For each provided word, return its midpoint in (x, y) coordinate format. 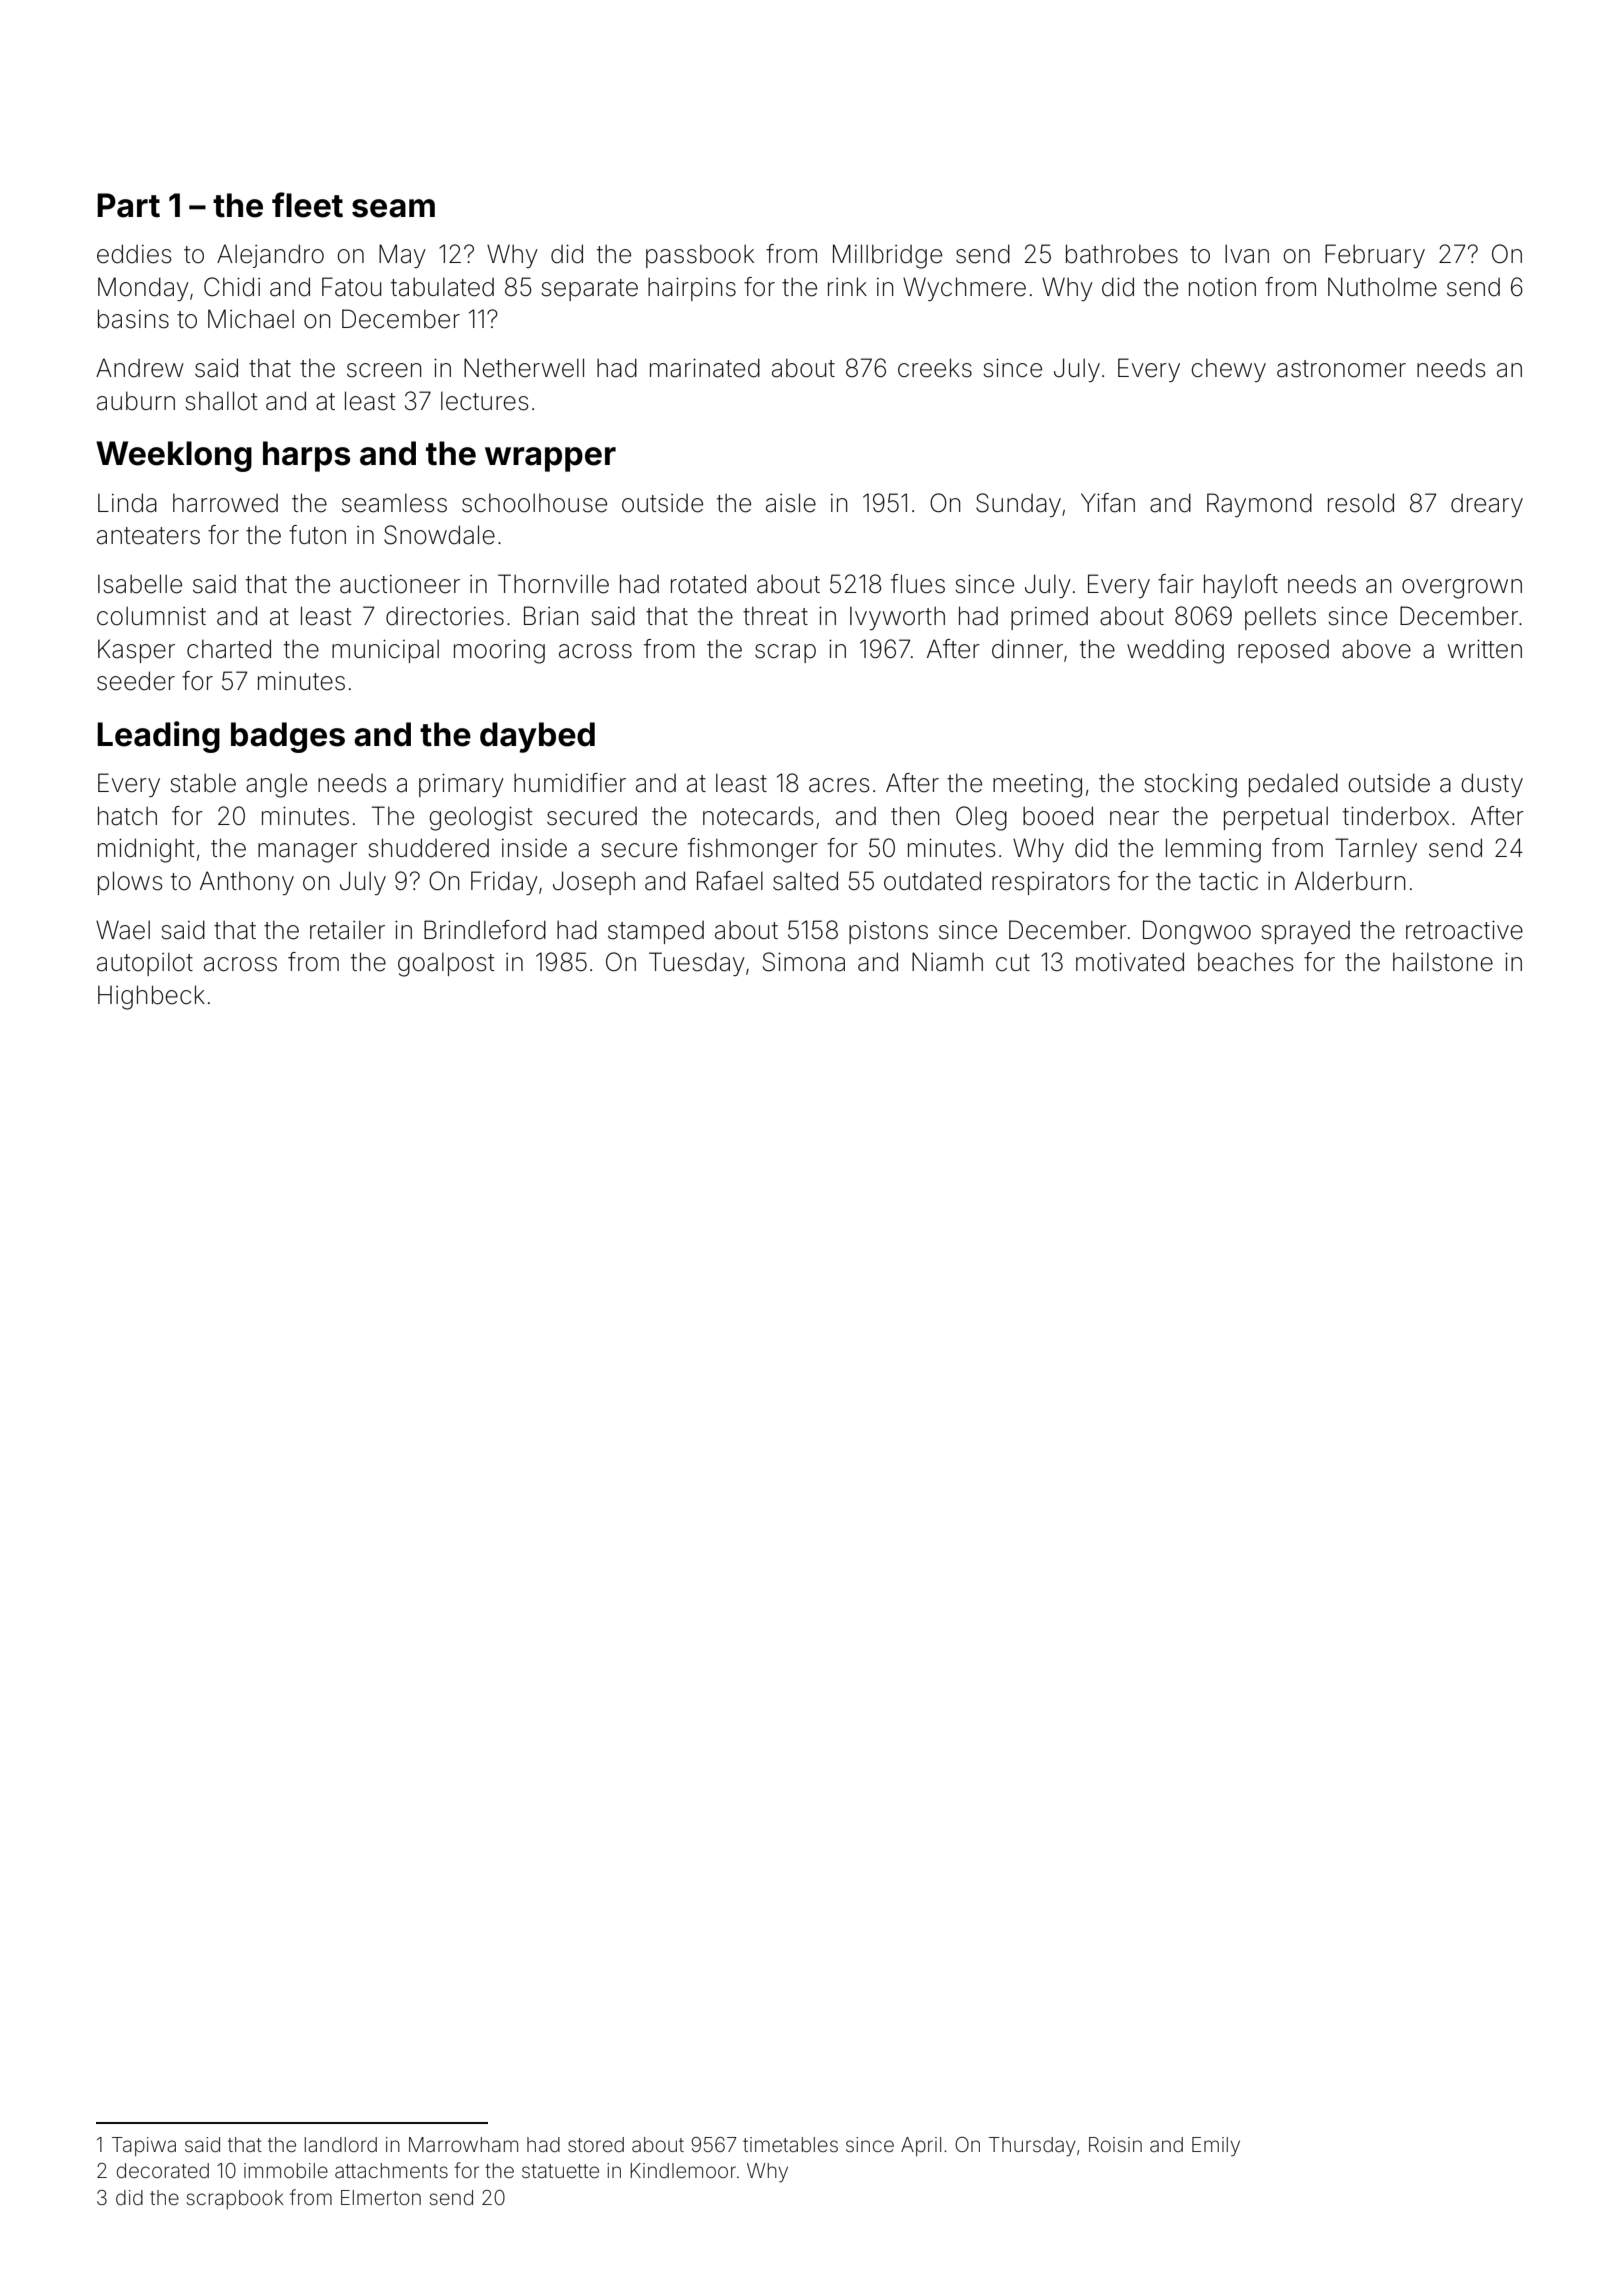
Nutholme (1382, 287)
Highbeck (151, 997)
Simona (804, 962)
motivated (1130, 962)
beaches (1246, 962)
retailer (347, 930)
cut (1013, 962)
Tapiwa (144, 2146)
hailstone (1443, 962)
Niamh (947, 962)
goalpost (446, 964)
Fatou (351, 287)
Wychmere (964, 289)
